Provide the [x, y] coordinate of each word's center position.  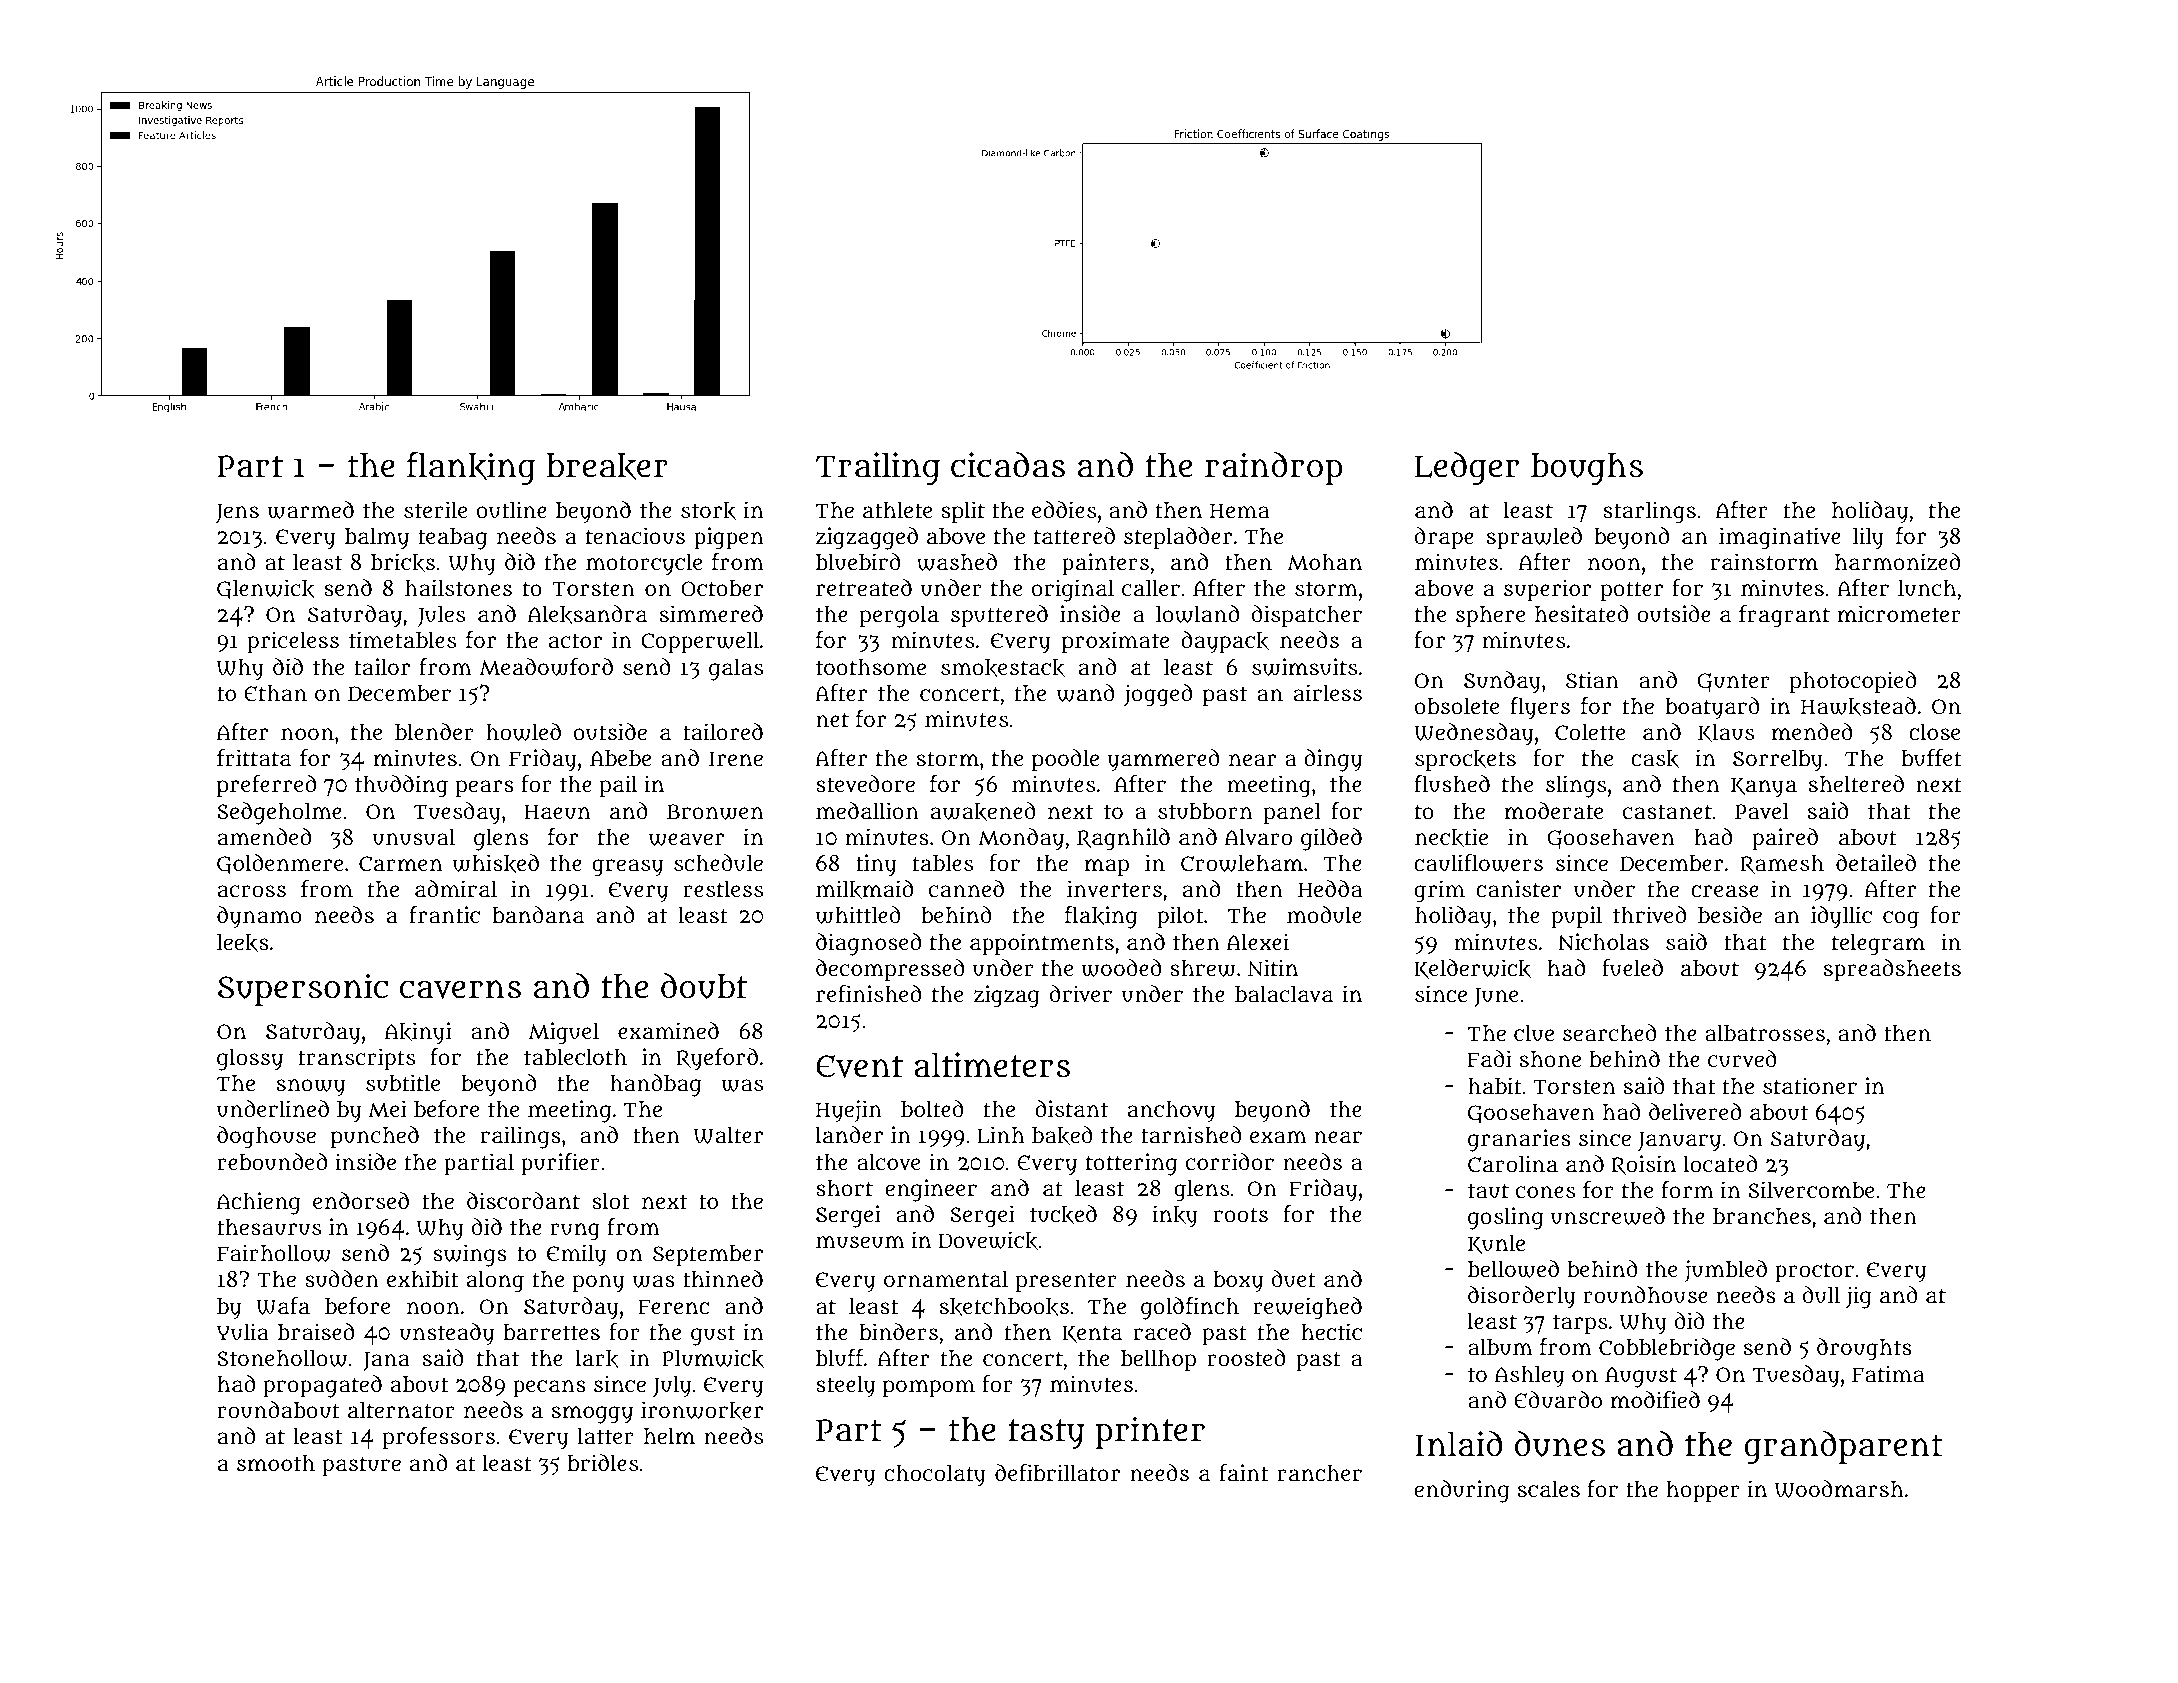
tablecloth [575, 1056]
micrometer [1899, 613]
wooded [1121, 968]
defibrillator [1057, 1473]
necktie [1451, 837]
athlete [897, 509]
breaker [607, 466]
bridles [603, 1463]
